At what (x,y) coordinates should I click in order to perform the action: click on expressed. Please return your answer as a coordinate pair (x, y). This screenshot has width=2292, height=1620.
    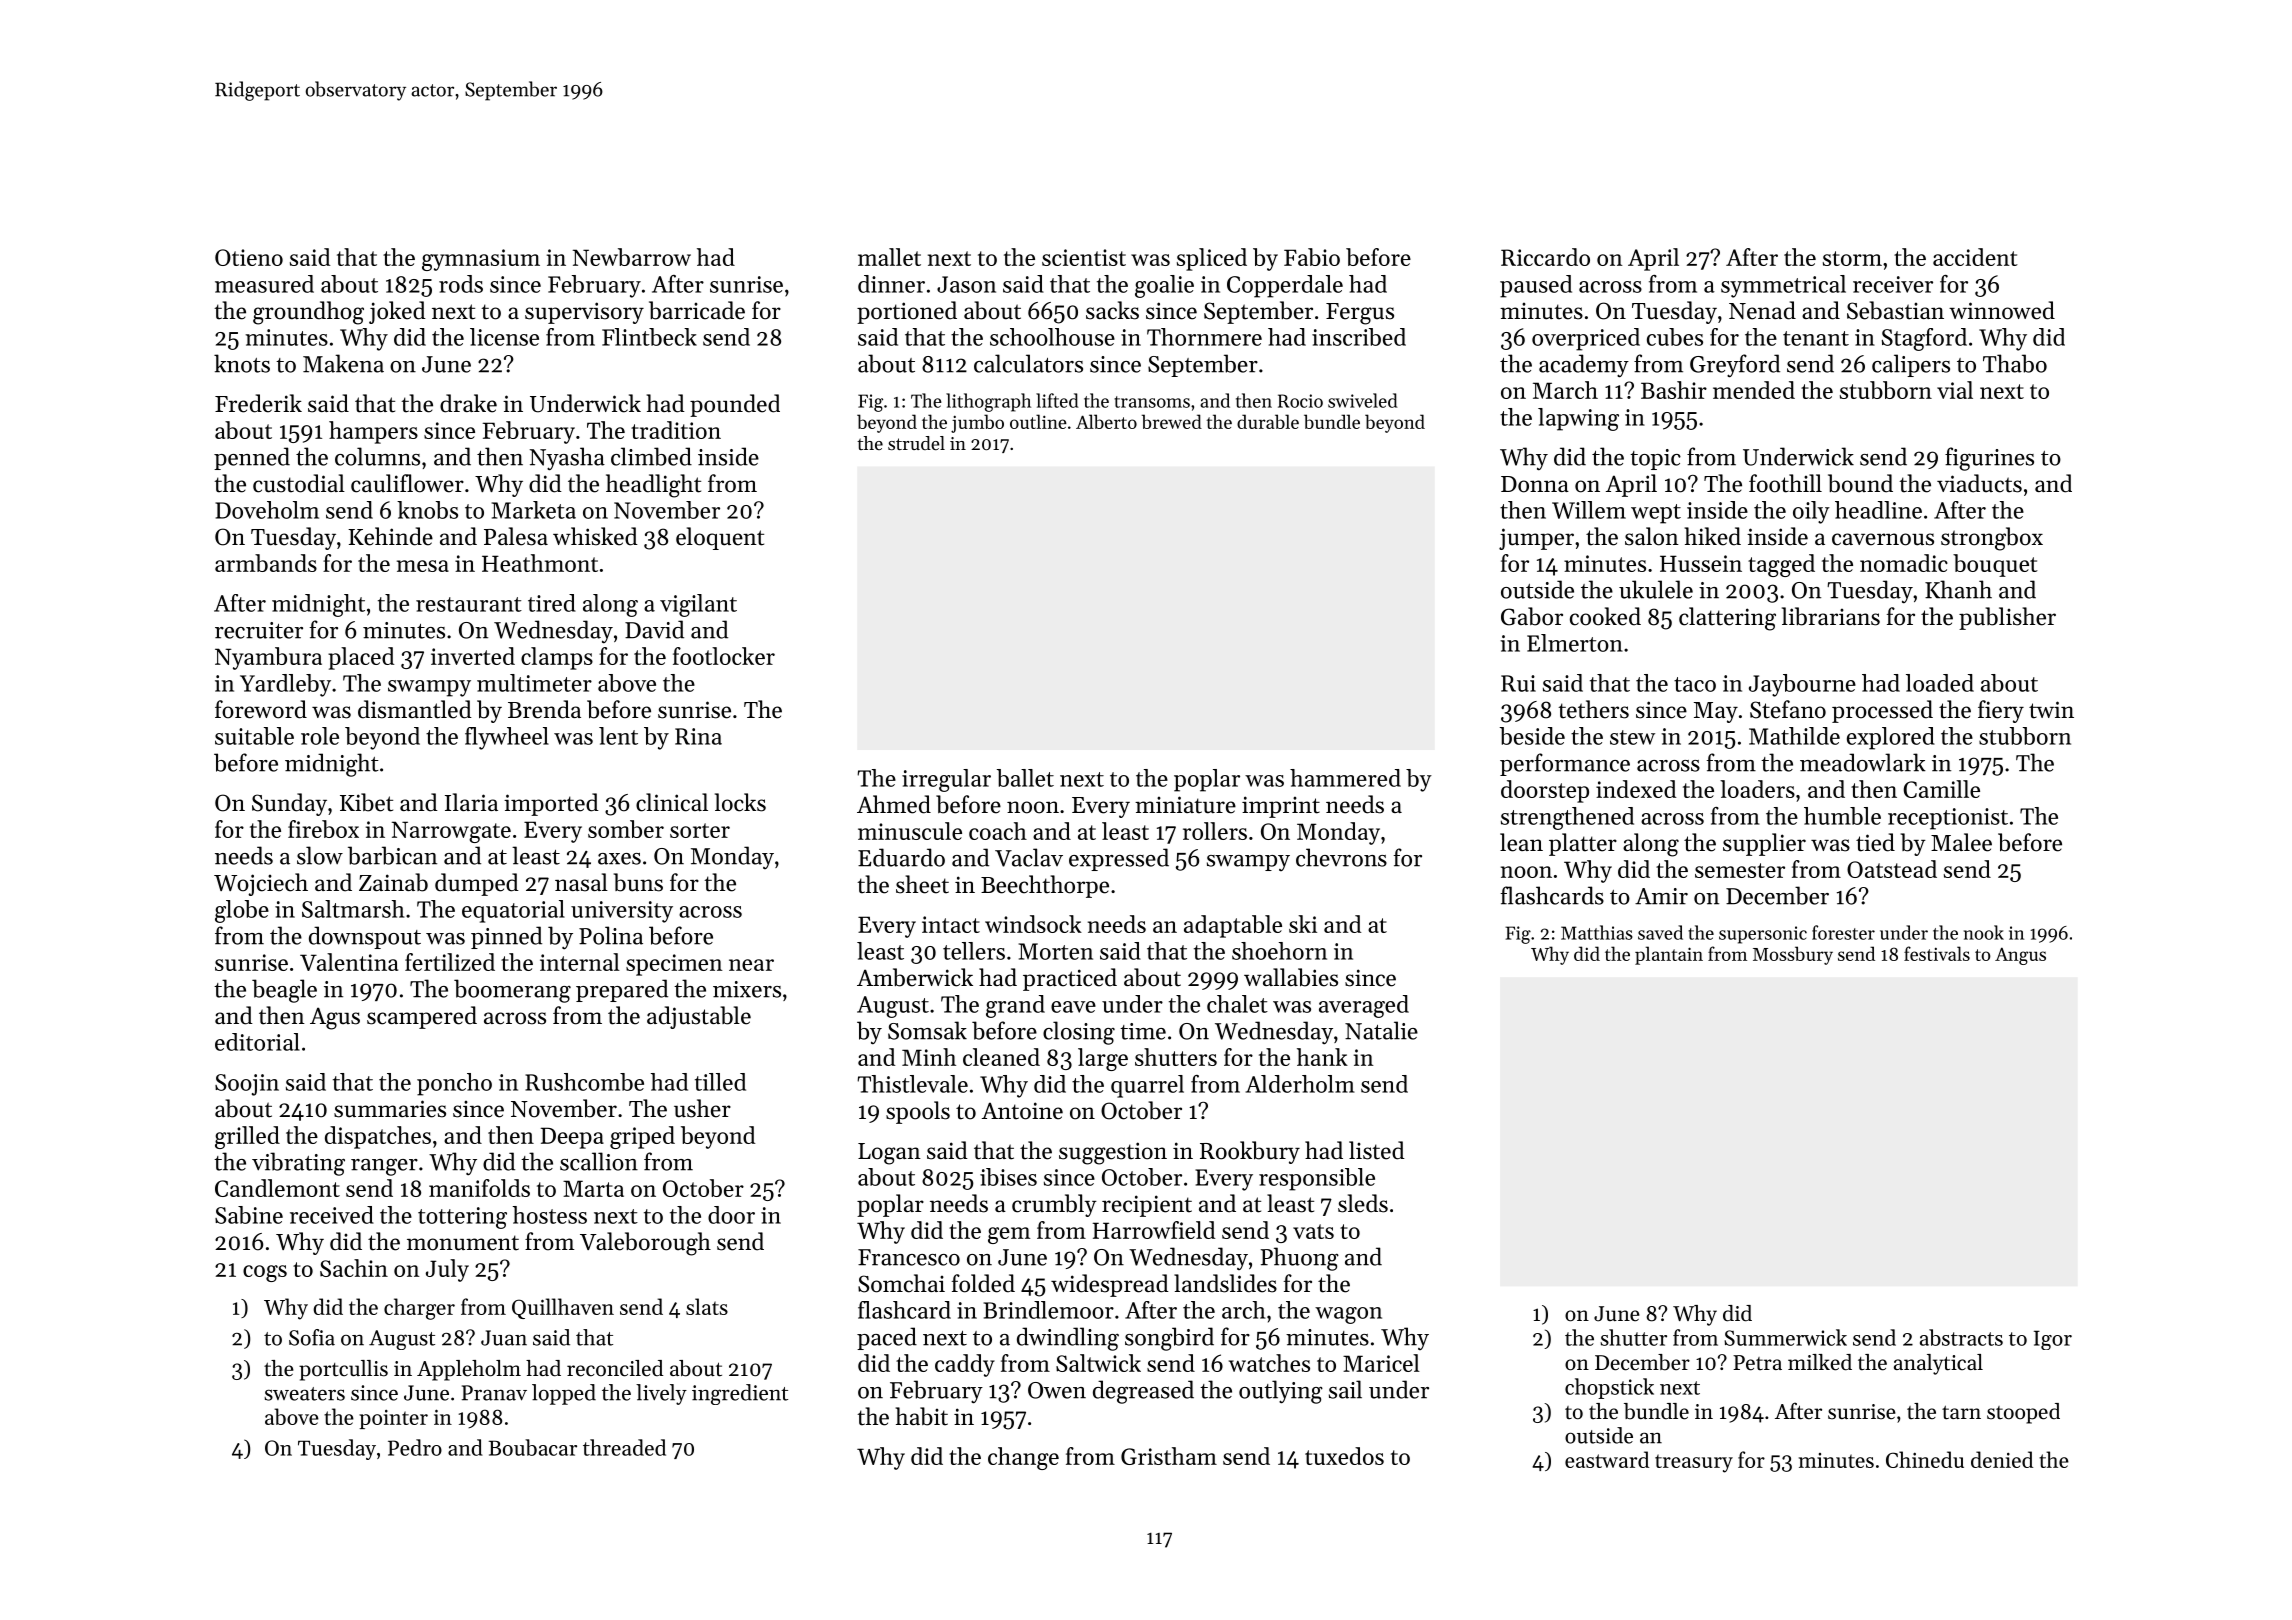
    Looking at the image, I should click on (1119, 859).
